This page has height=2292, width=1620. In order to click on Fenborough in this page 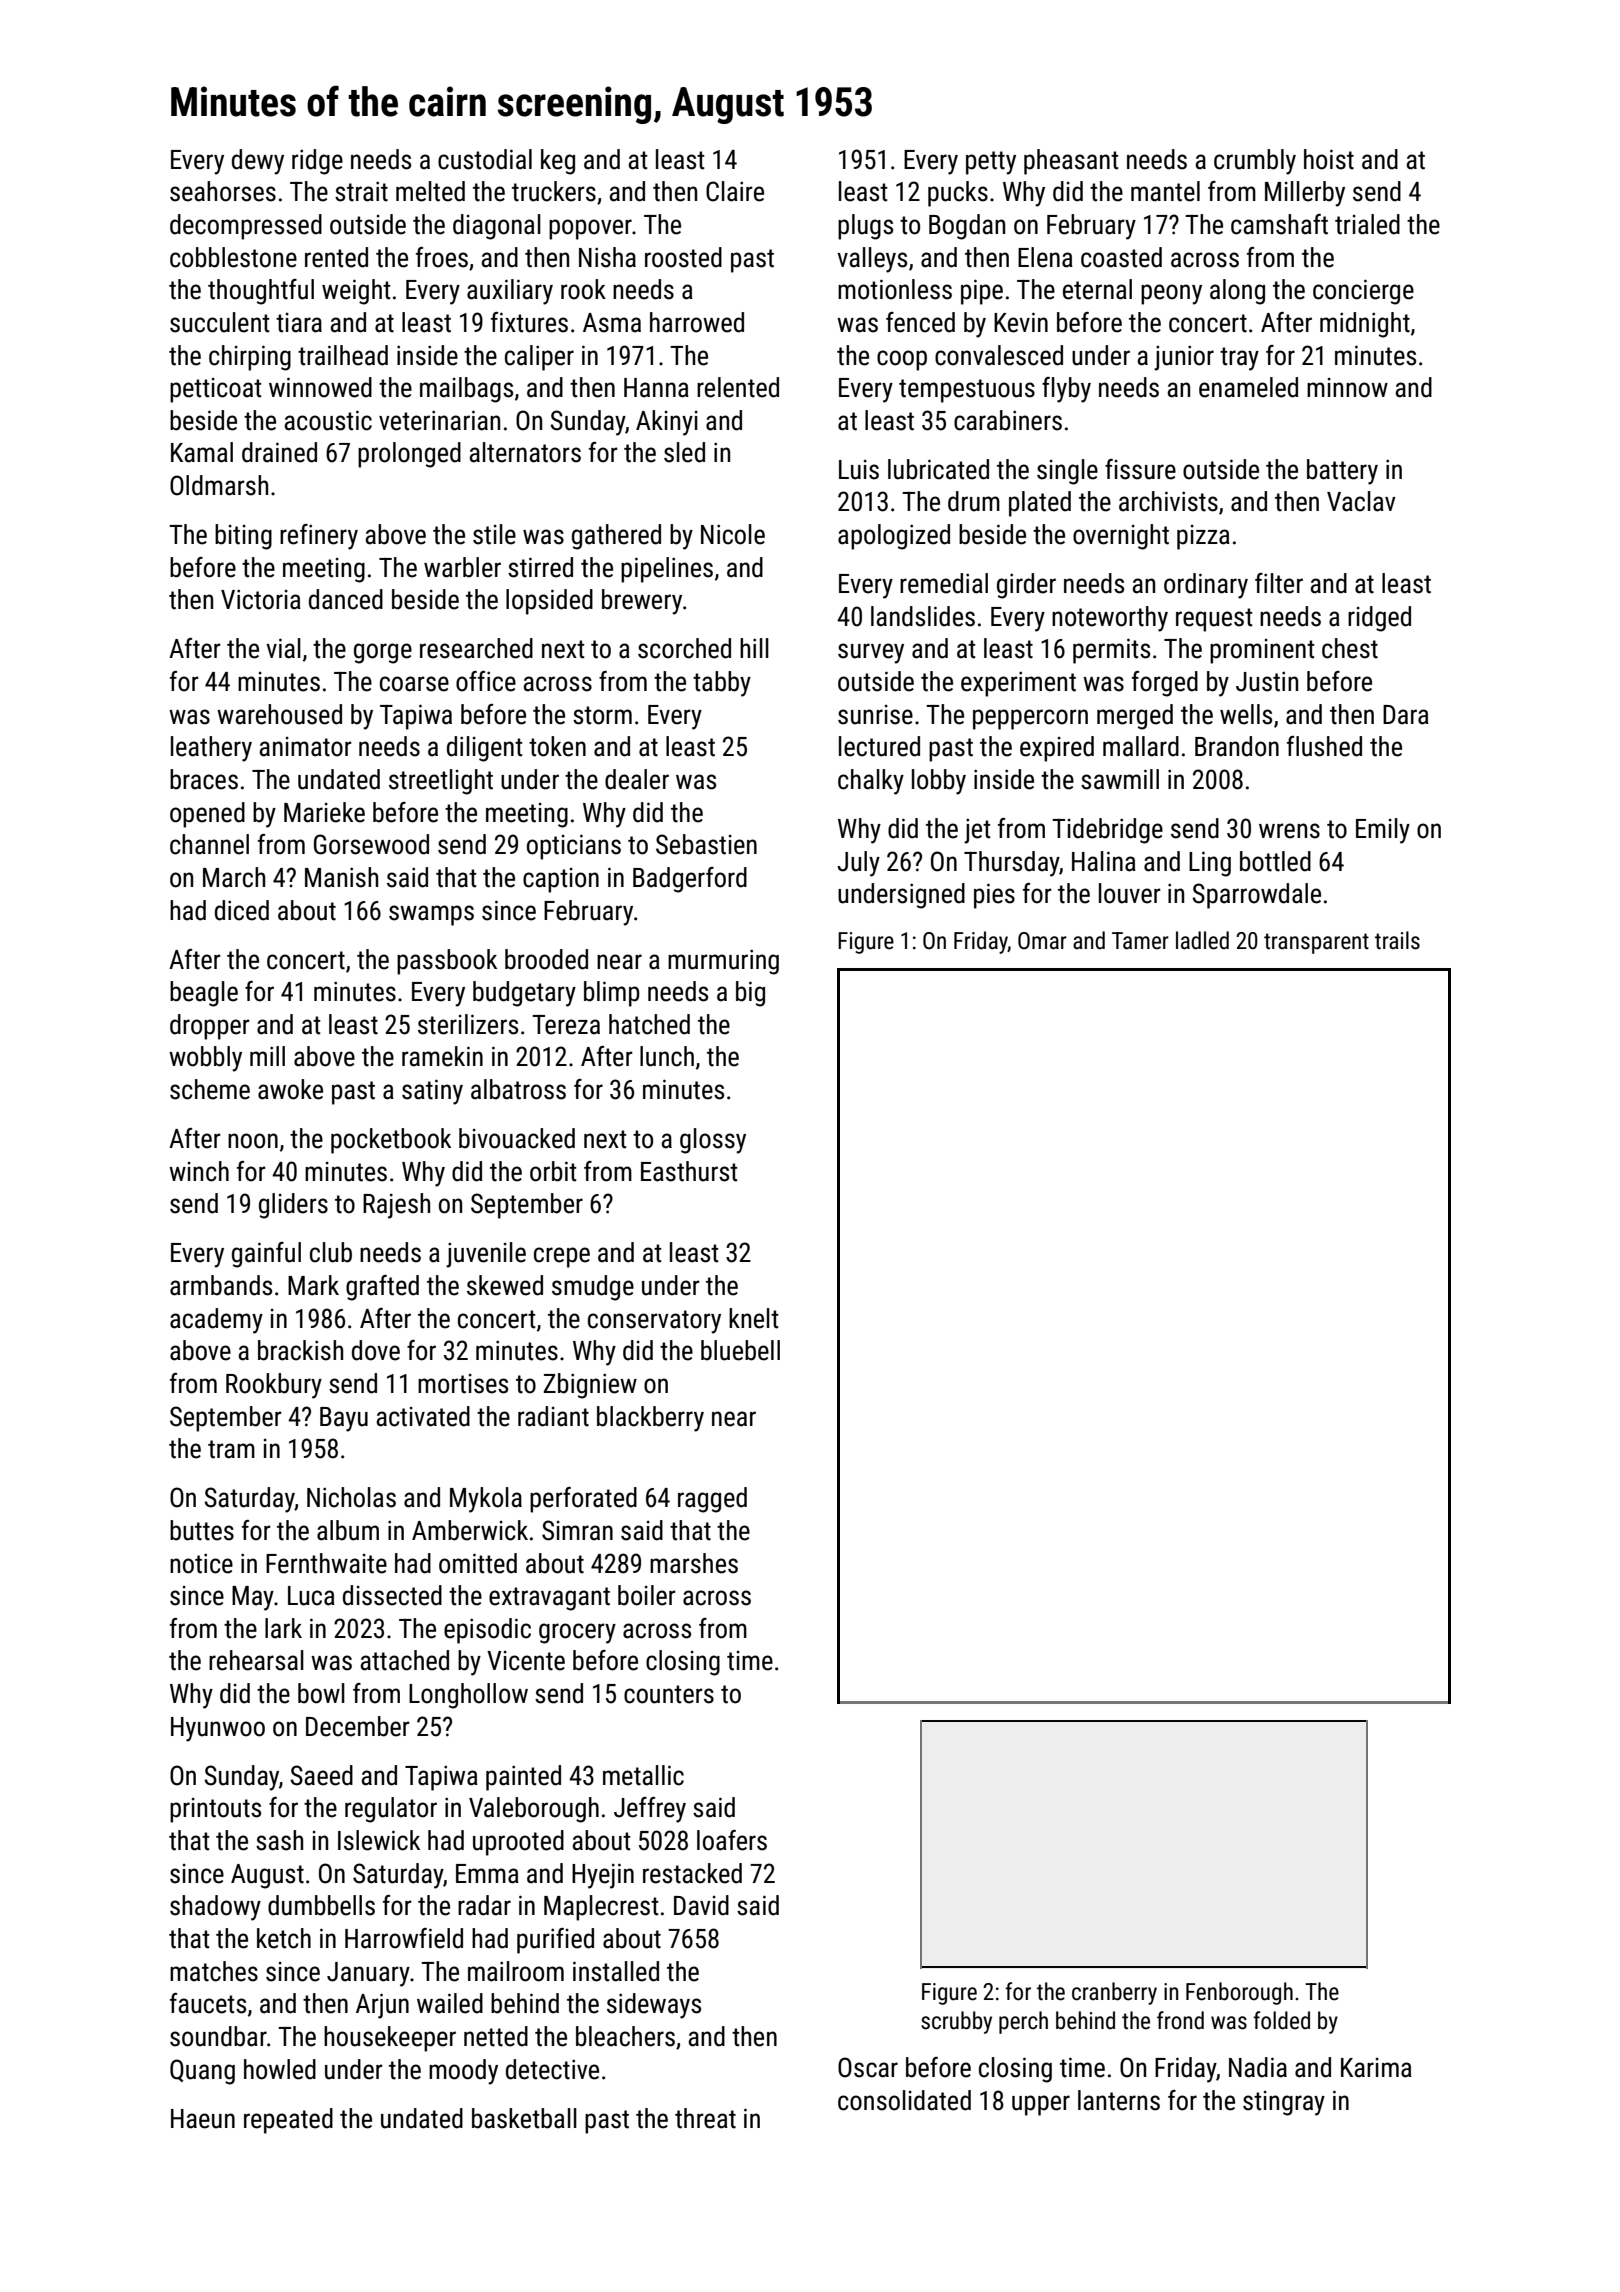, I will do `click(1239, 1993)`.
